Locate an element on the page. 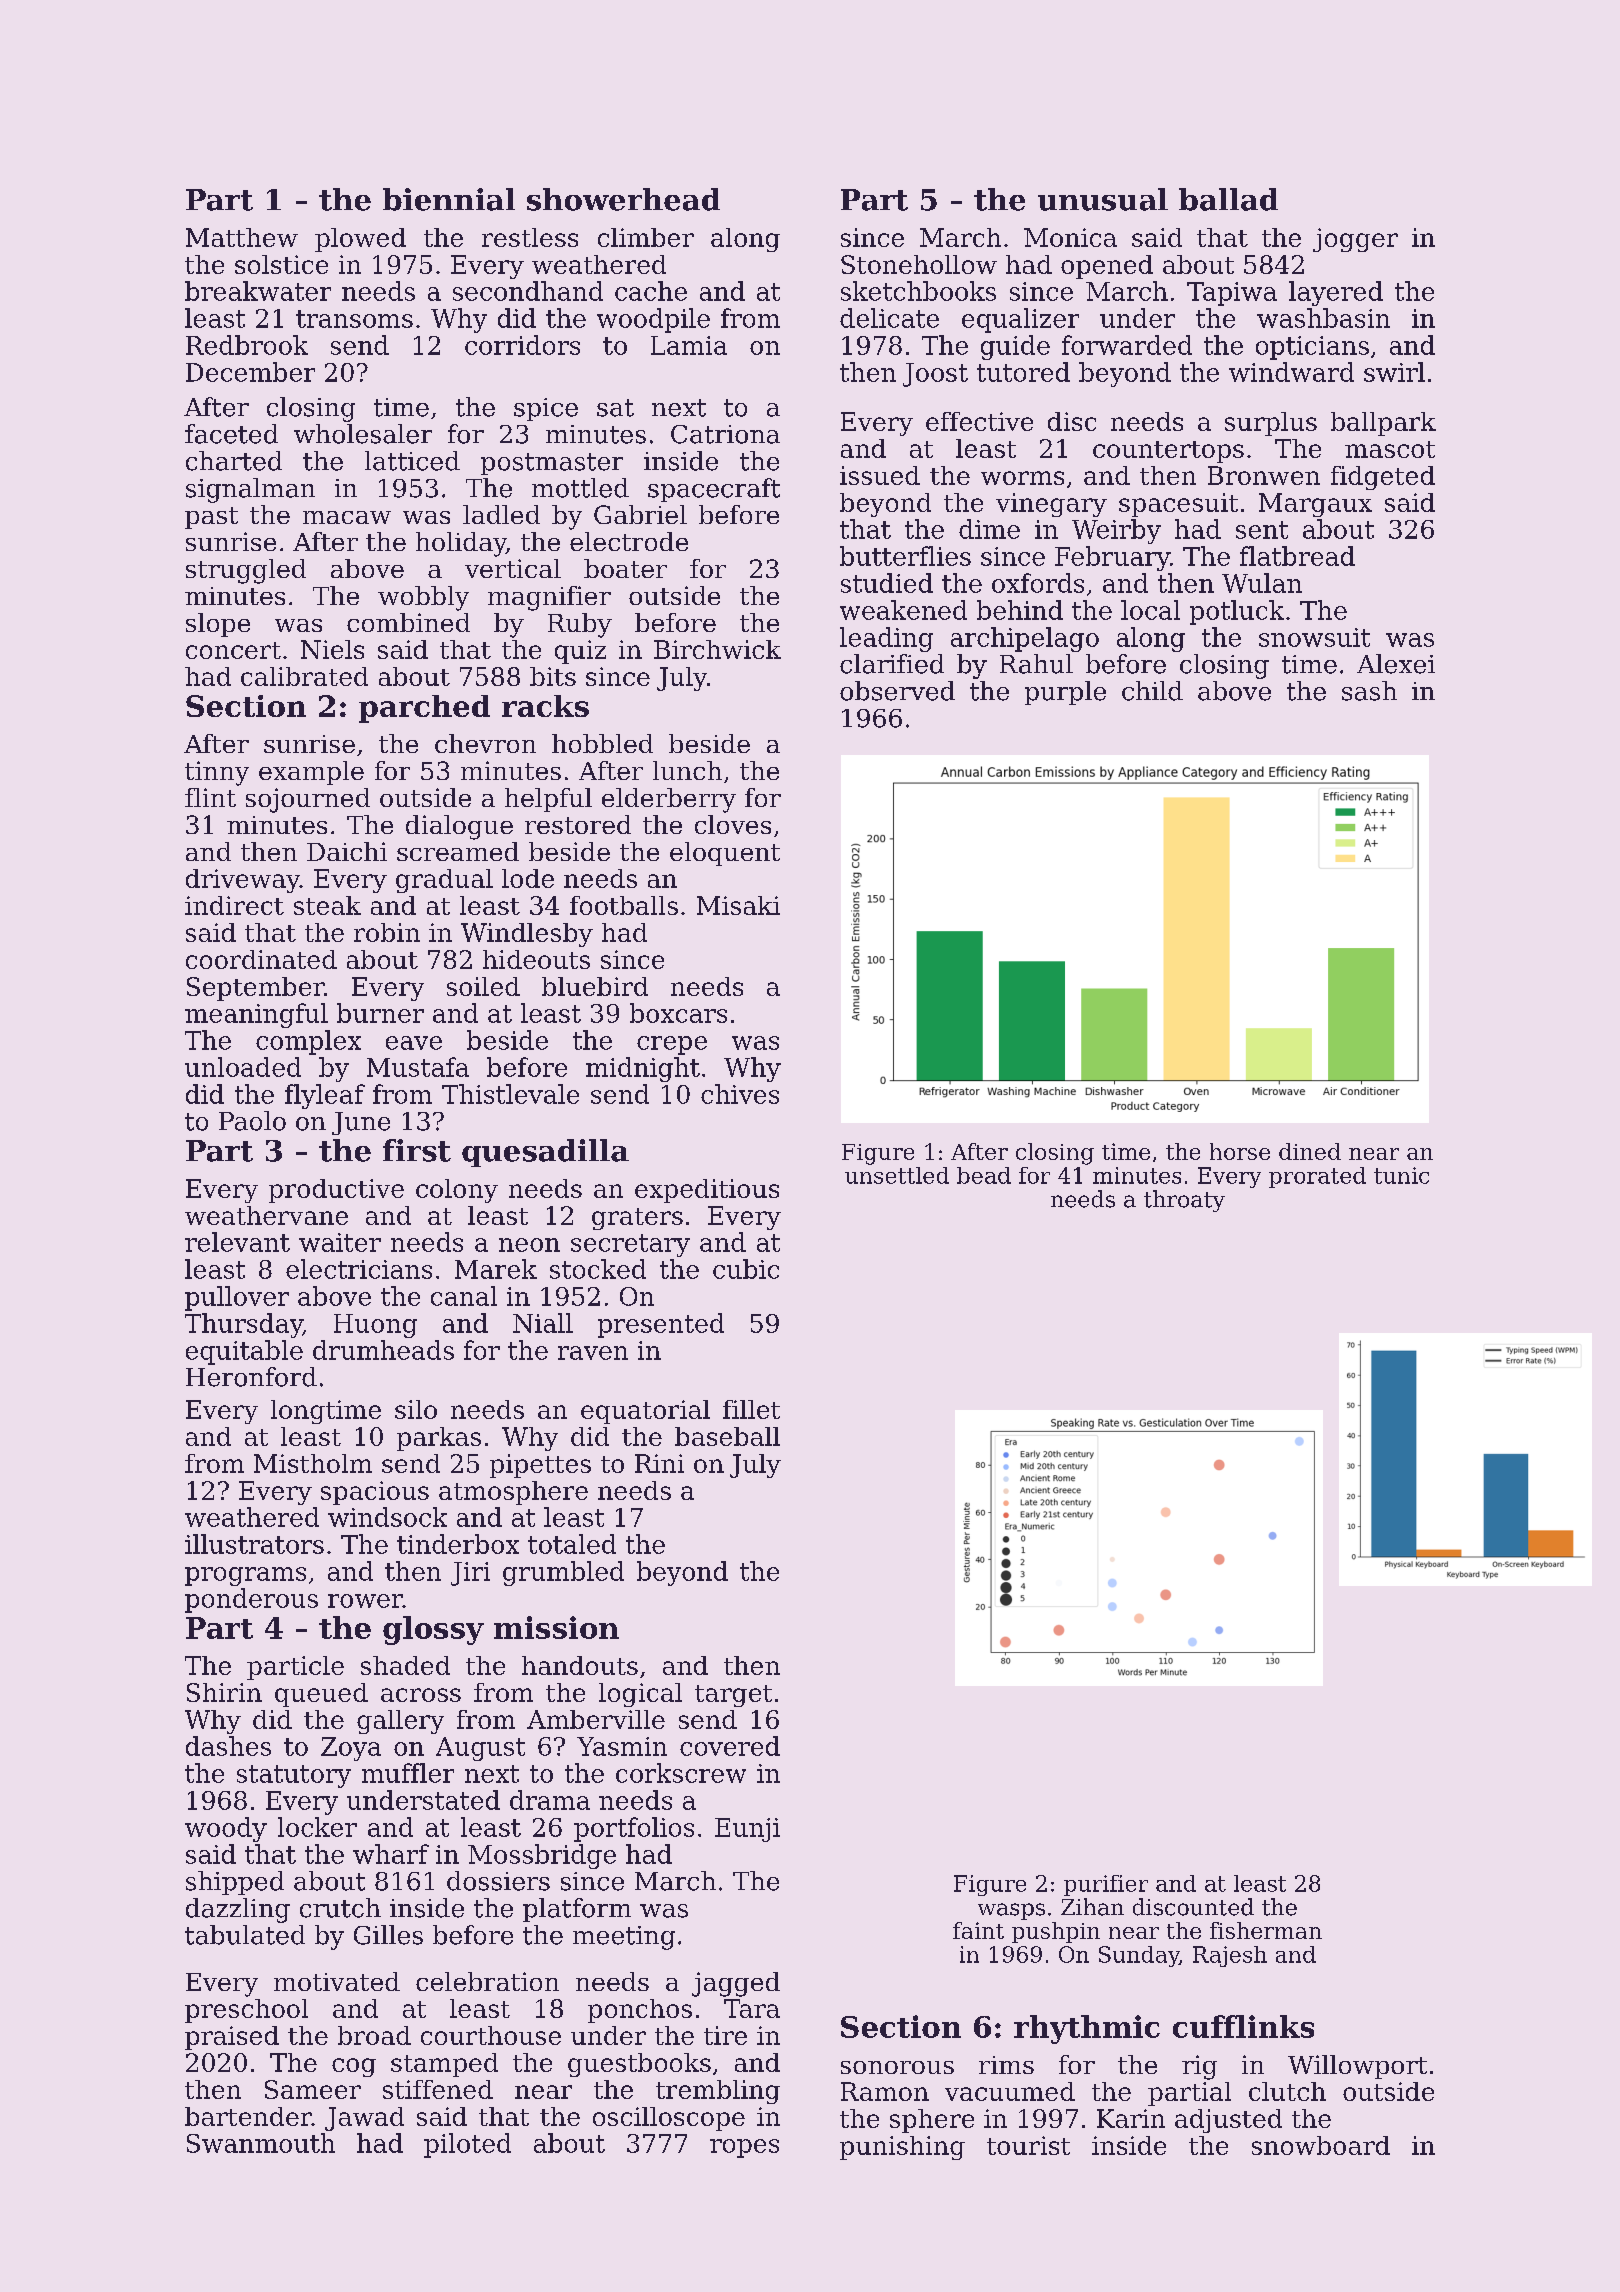 The height and width of the image is (2292, 1620). stamped is located at coordinates (444, 2065).
